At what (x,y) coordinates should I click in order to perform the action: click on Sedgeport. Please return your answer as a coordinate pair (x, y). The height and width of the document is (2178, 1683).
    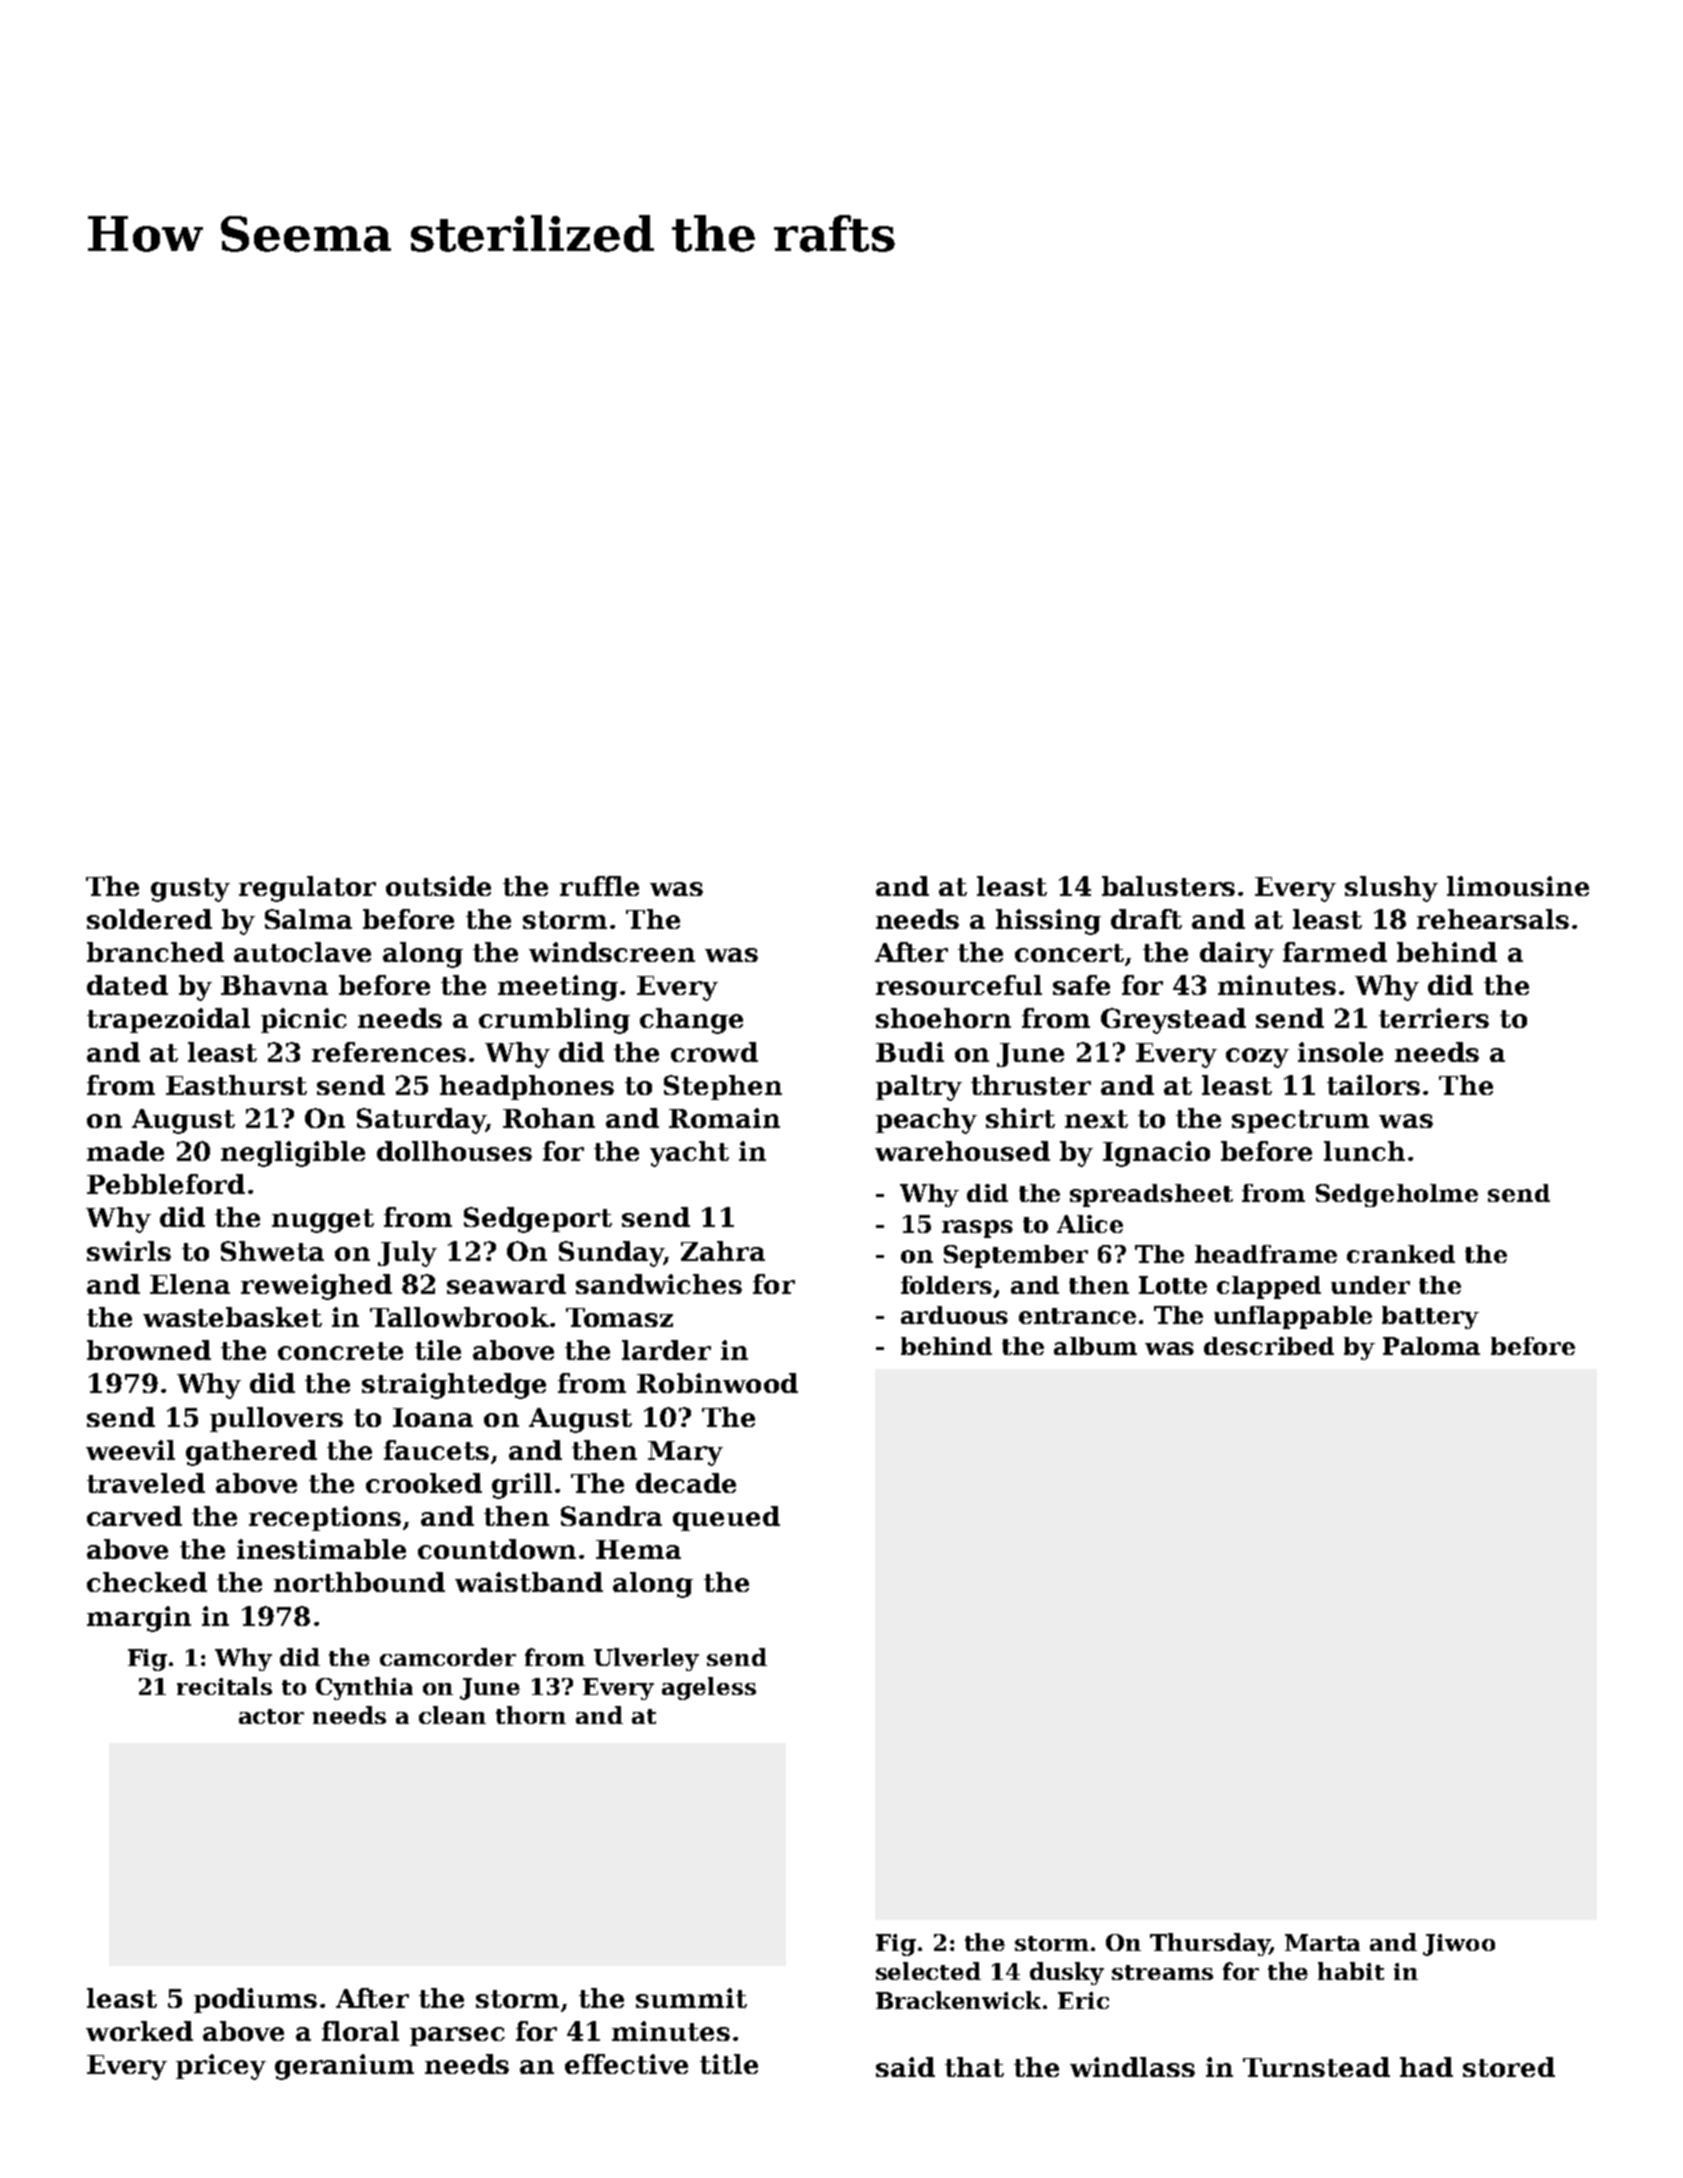
    Looking at the image, I should click on (538, 1220).
